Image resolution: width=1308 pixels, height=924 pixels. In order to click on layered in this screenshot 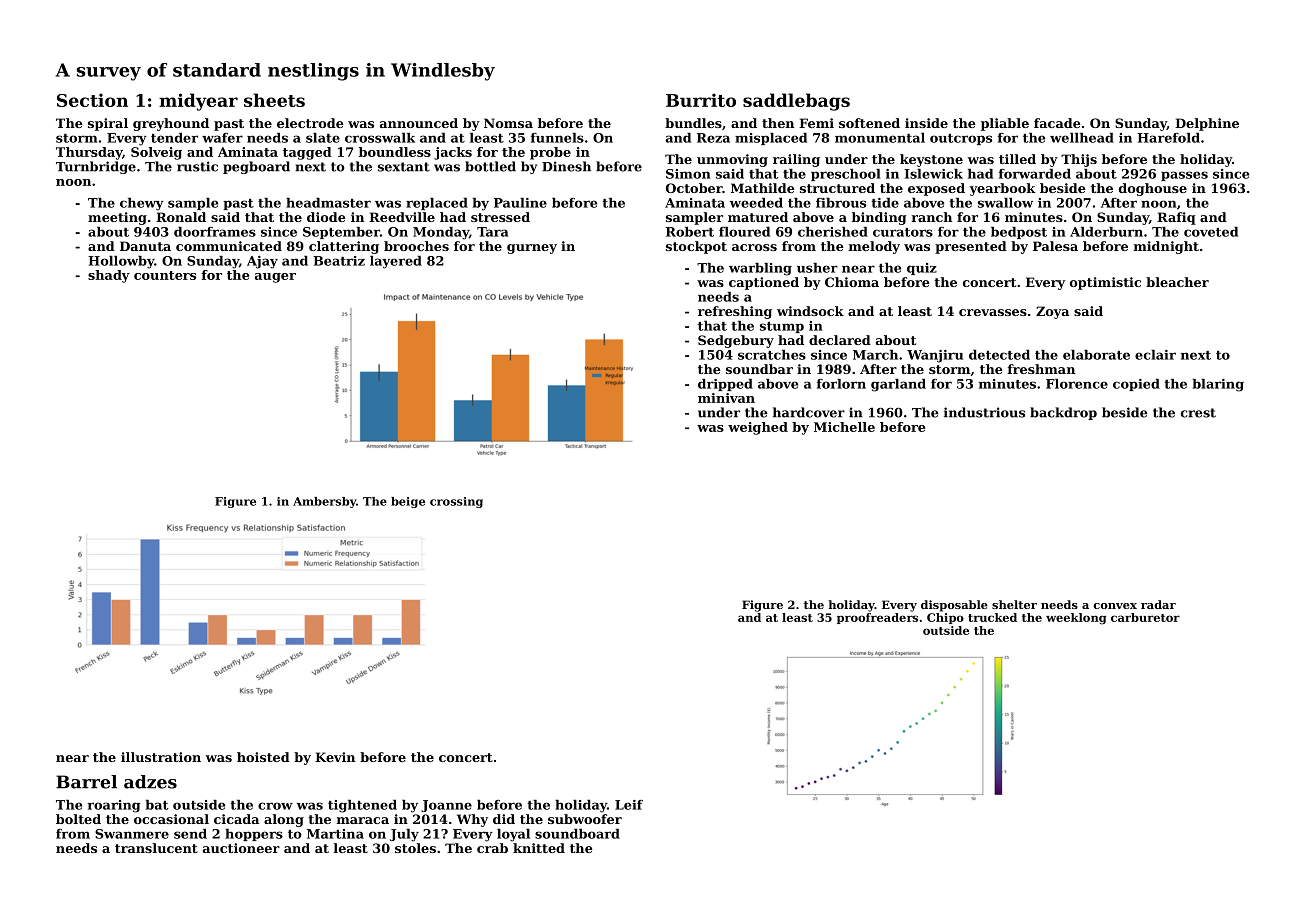, I will do `click(396, 262)`.
